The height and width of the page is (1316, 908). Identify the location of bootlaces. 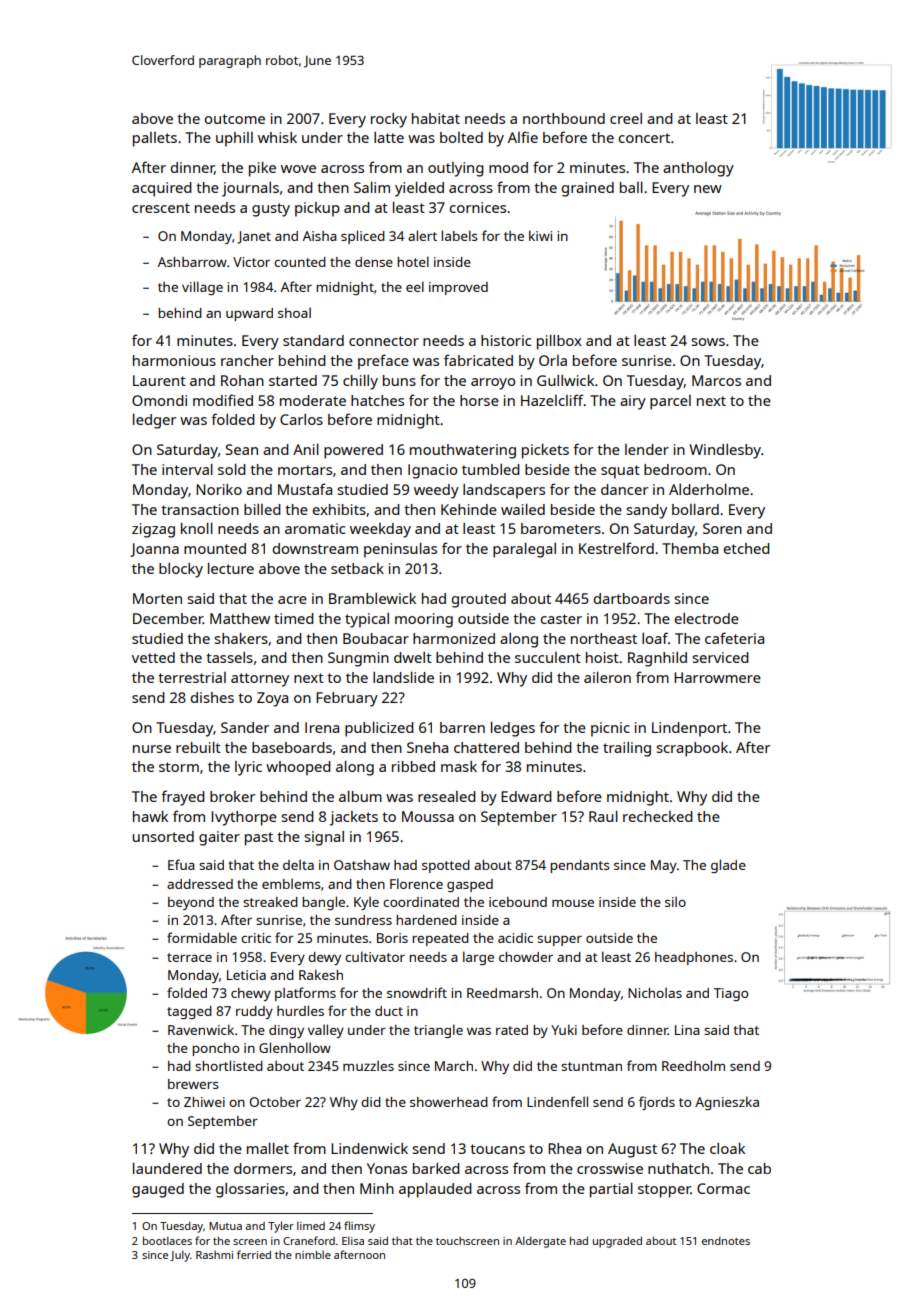
(167, 1240).
